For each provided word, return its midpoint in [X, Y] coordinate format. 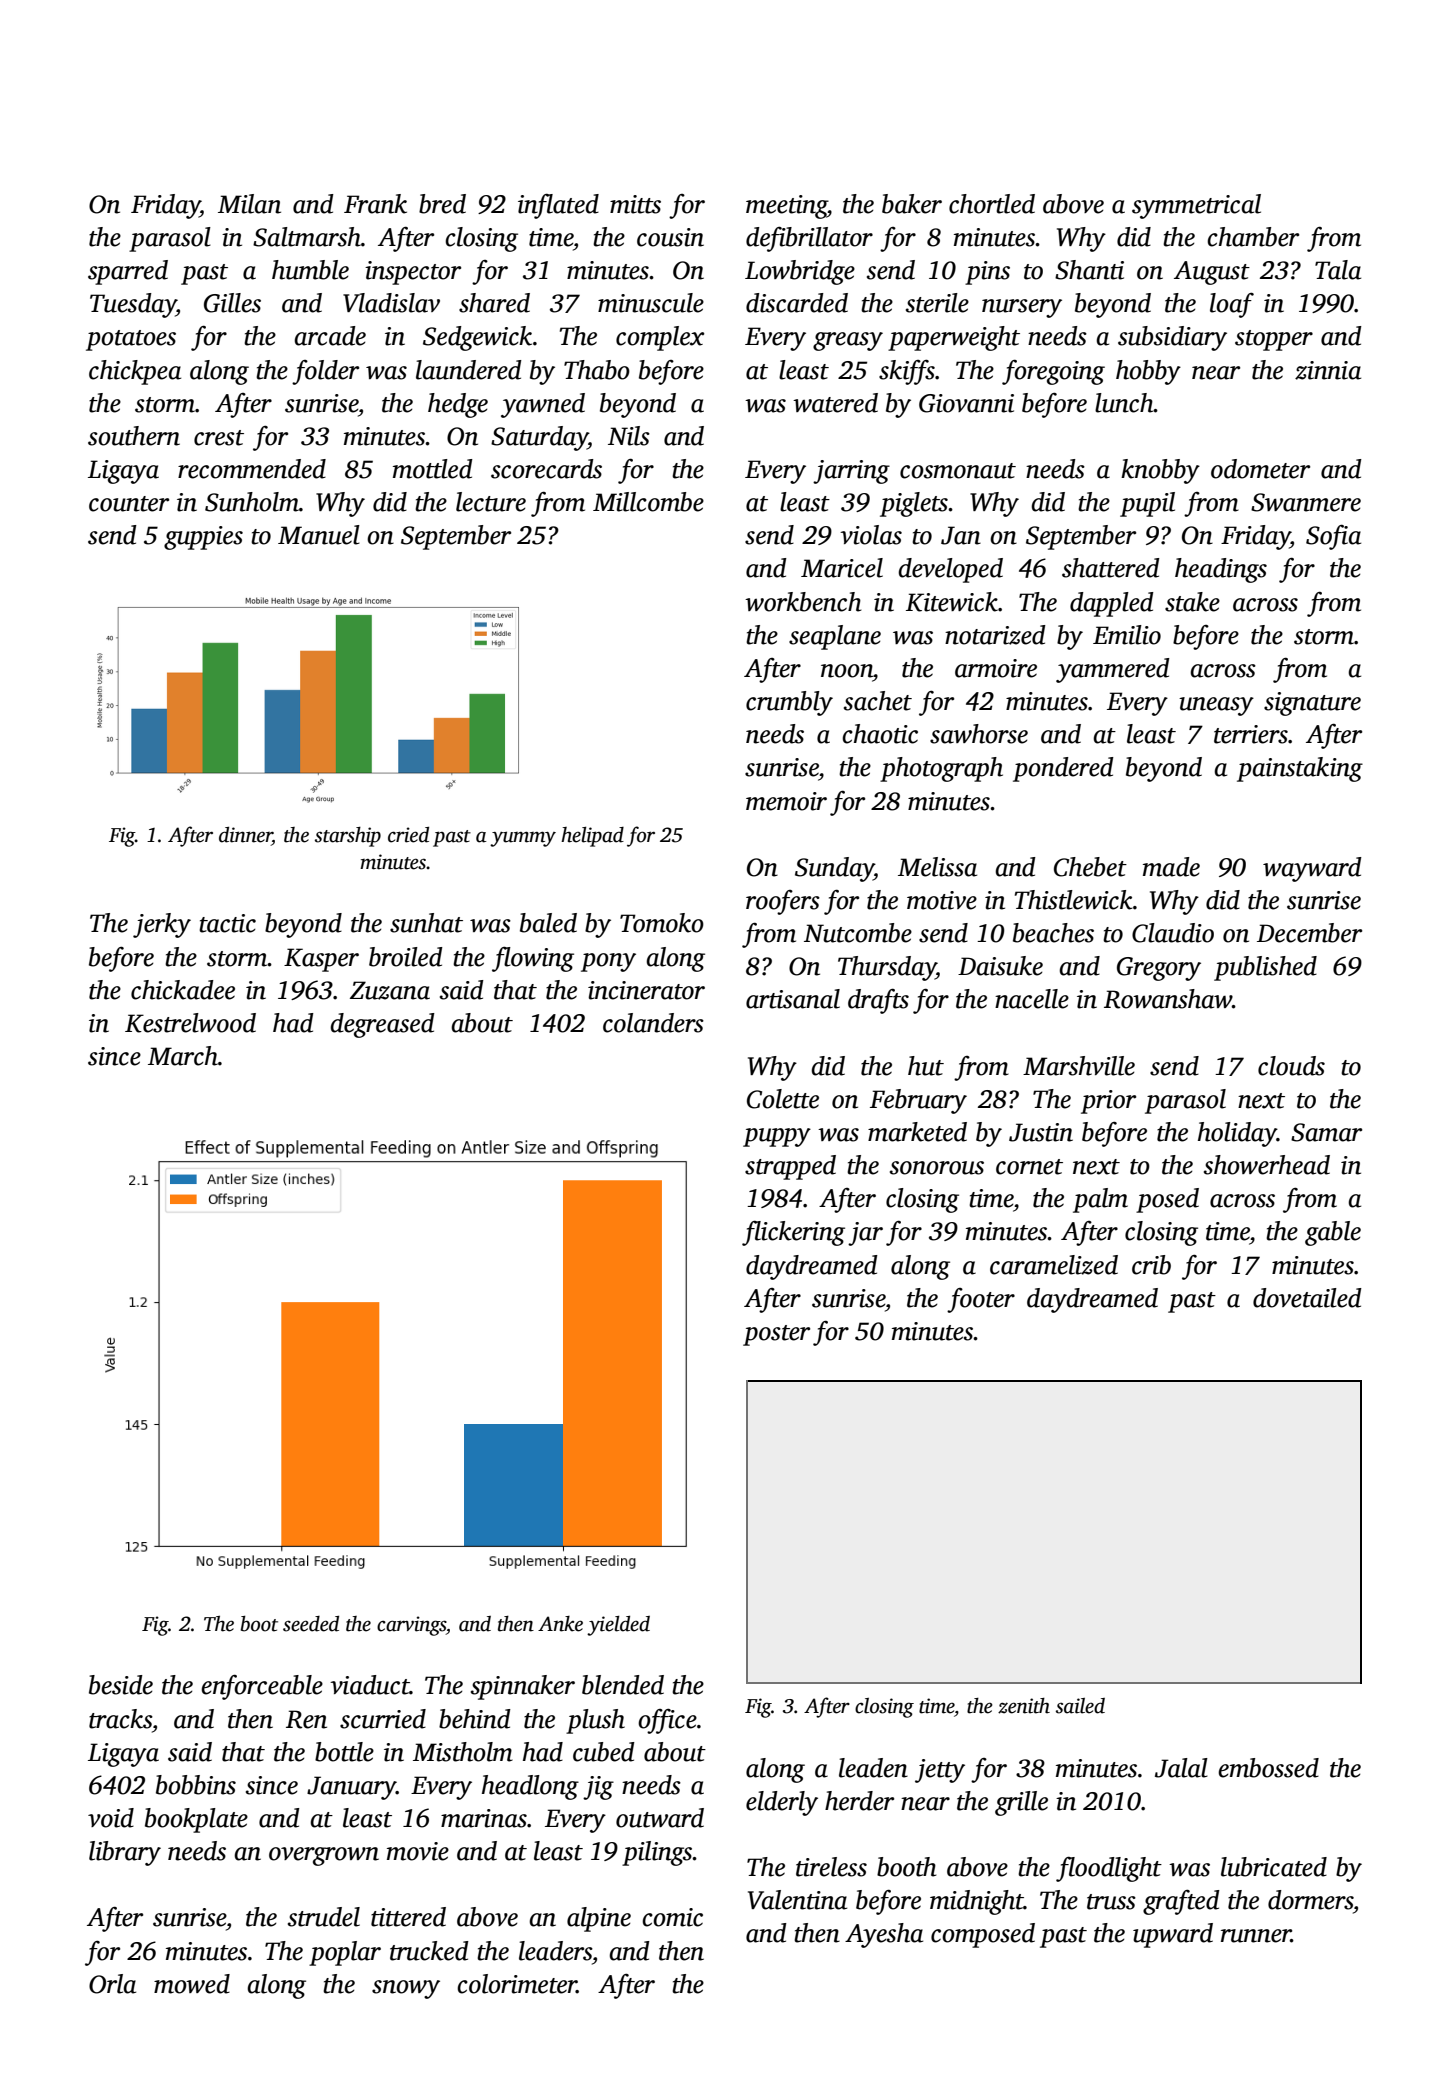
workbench [803, 602]
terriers [1251, 734]
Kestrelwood [190, 1023]
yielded [618, 1626]
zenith [1024, 1706]
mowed [192, 1984]
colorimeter [517, 1984]
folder [325, 372]
